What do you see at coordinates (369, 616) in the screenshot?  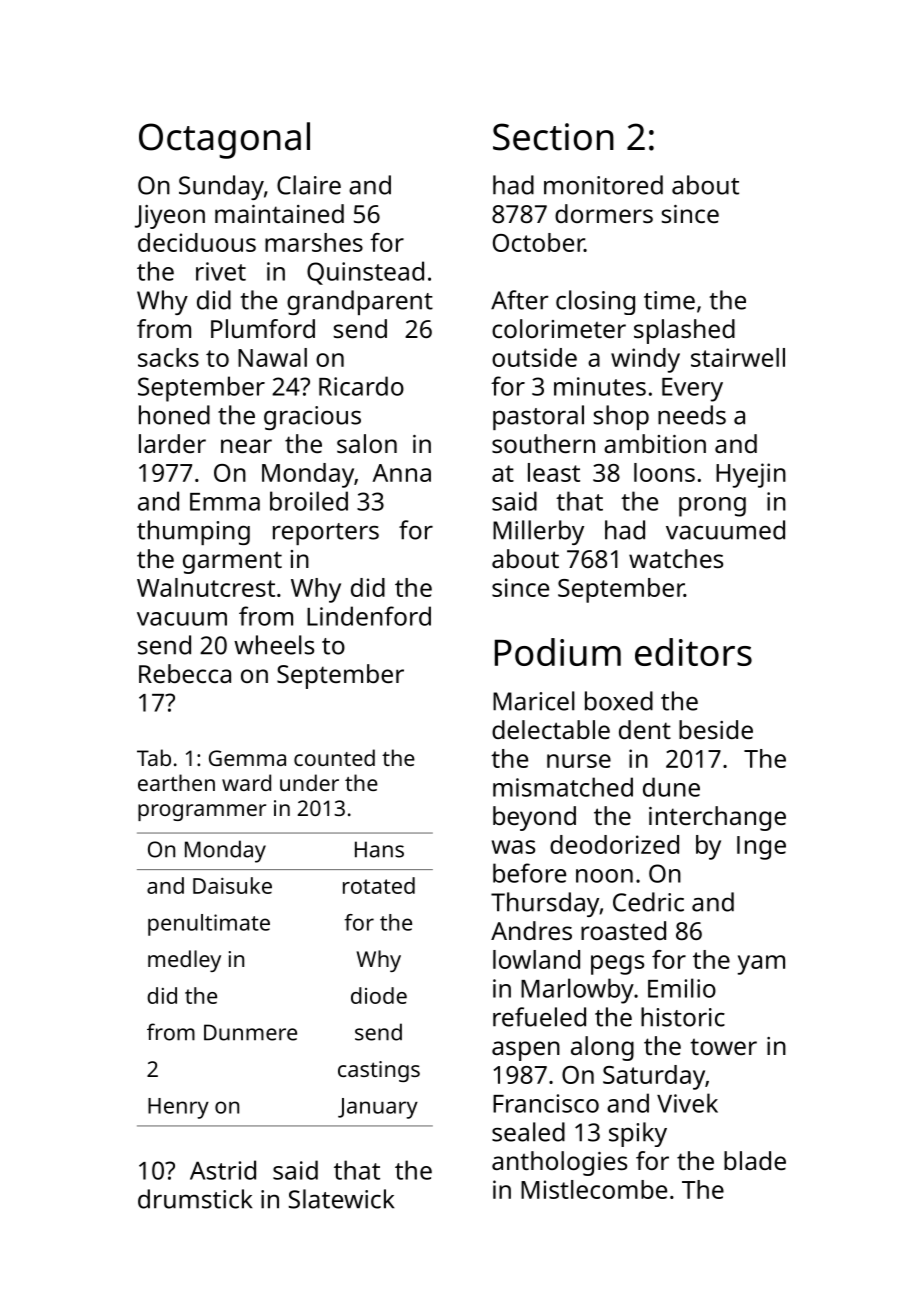 I see `Lindenford` at bounding box center [369, 616].
